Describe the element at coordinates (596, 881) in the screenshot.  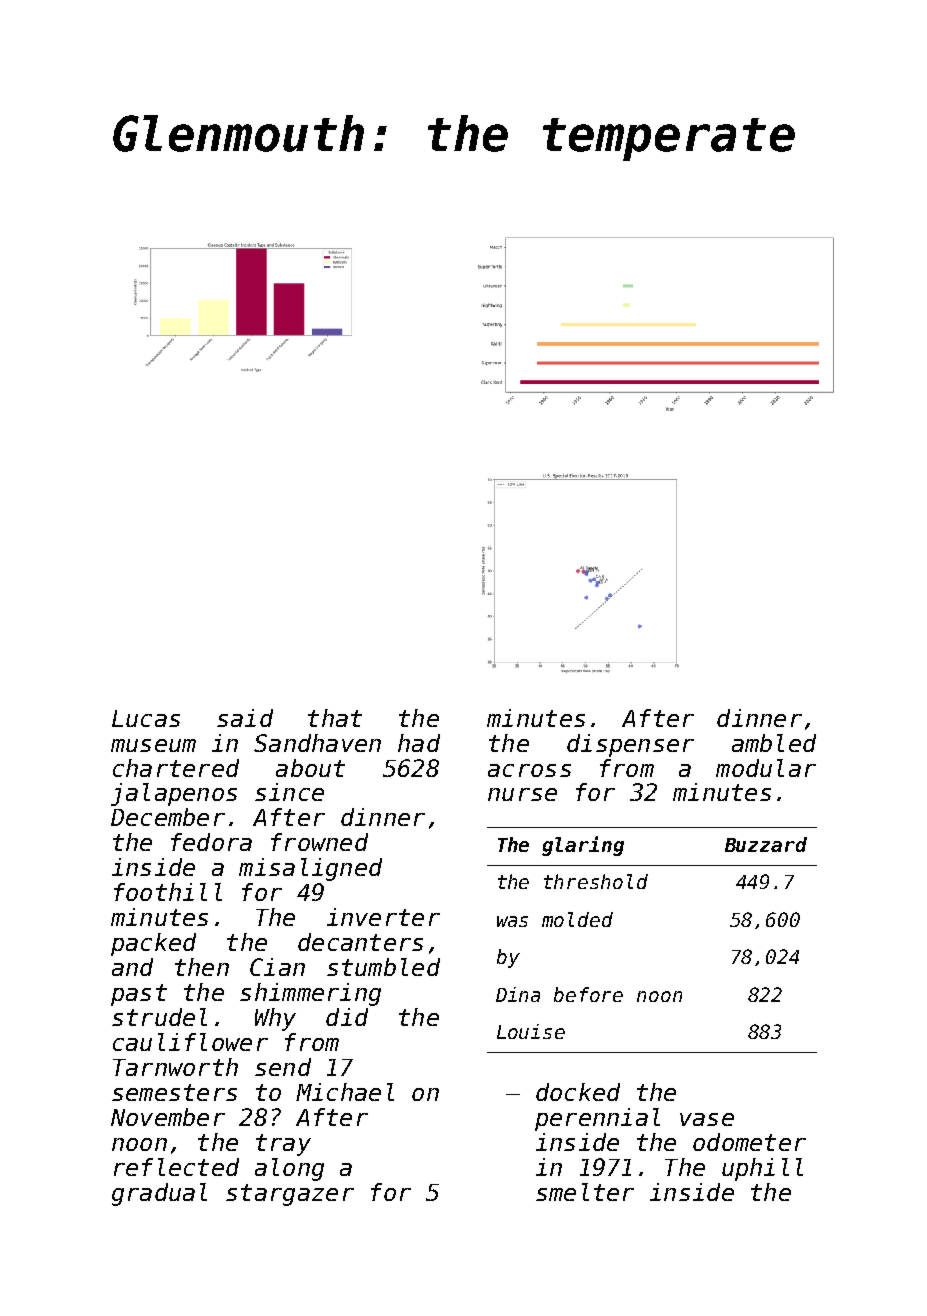
I see `threshold` at that location.
